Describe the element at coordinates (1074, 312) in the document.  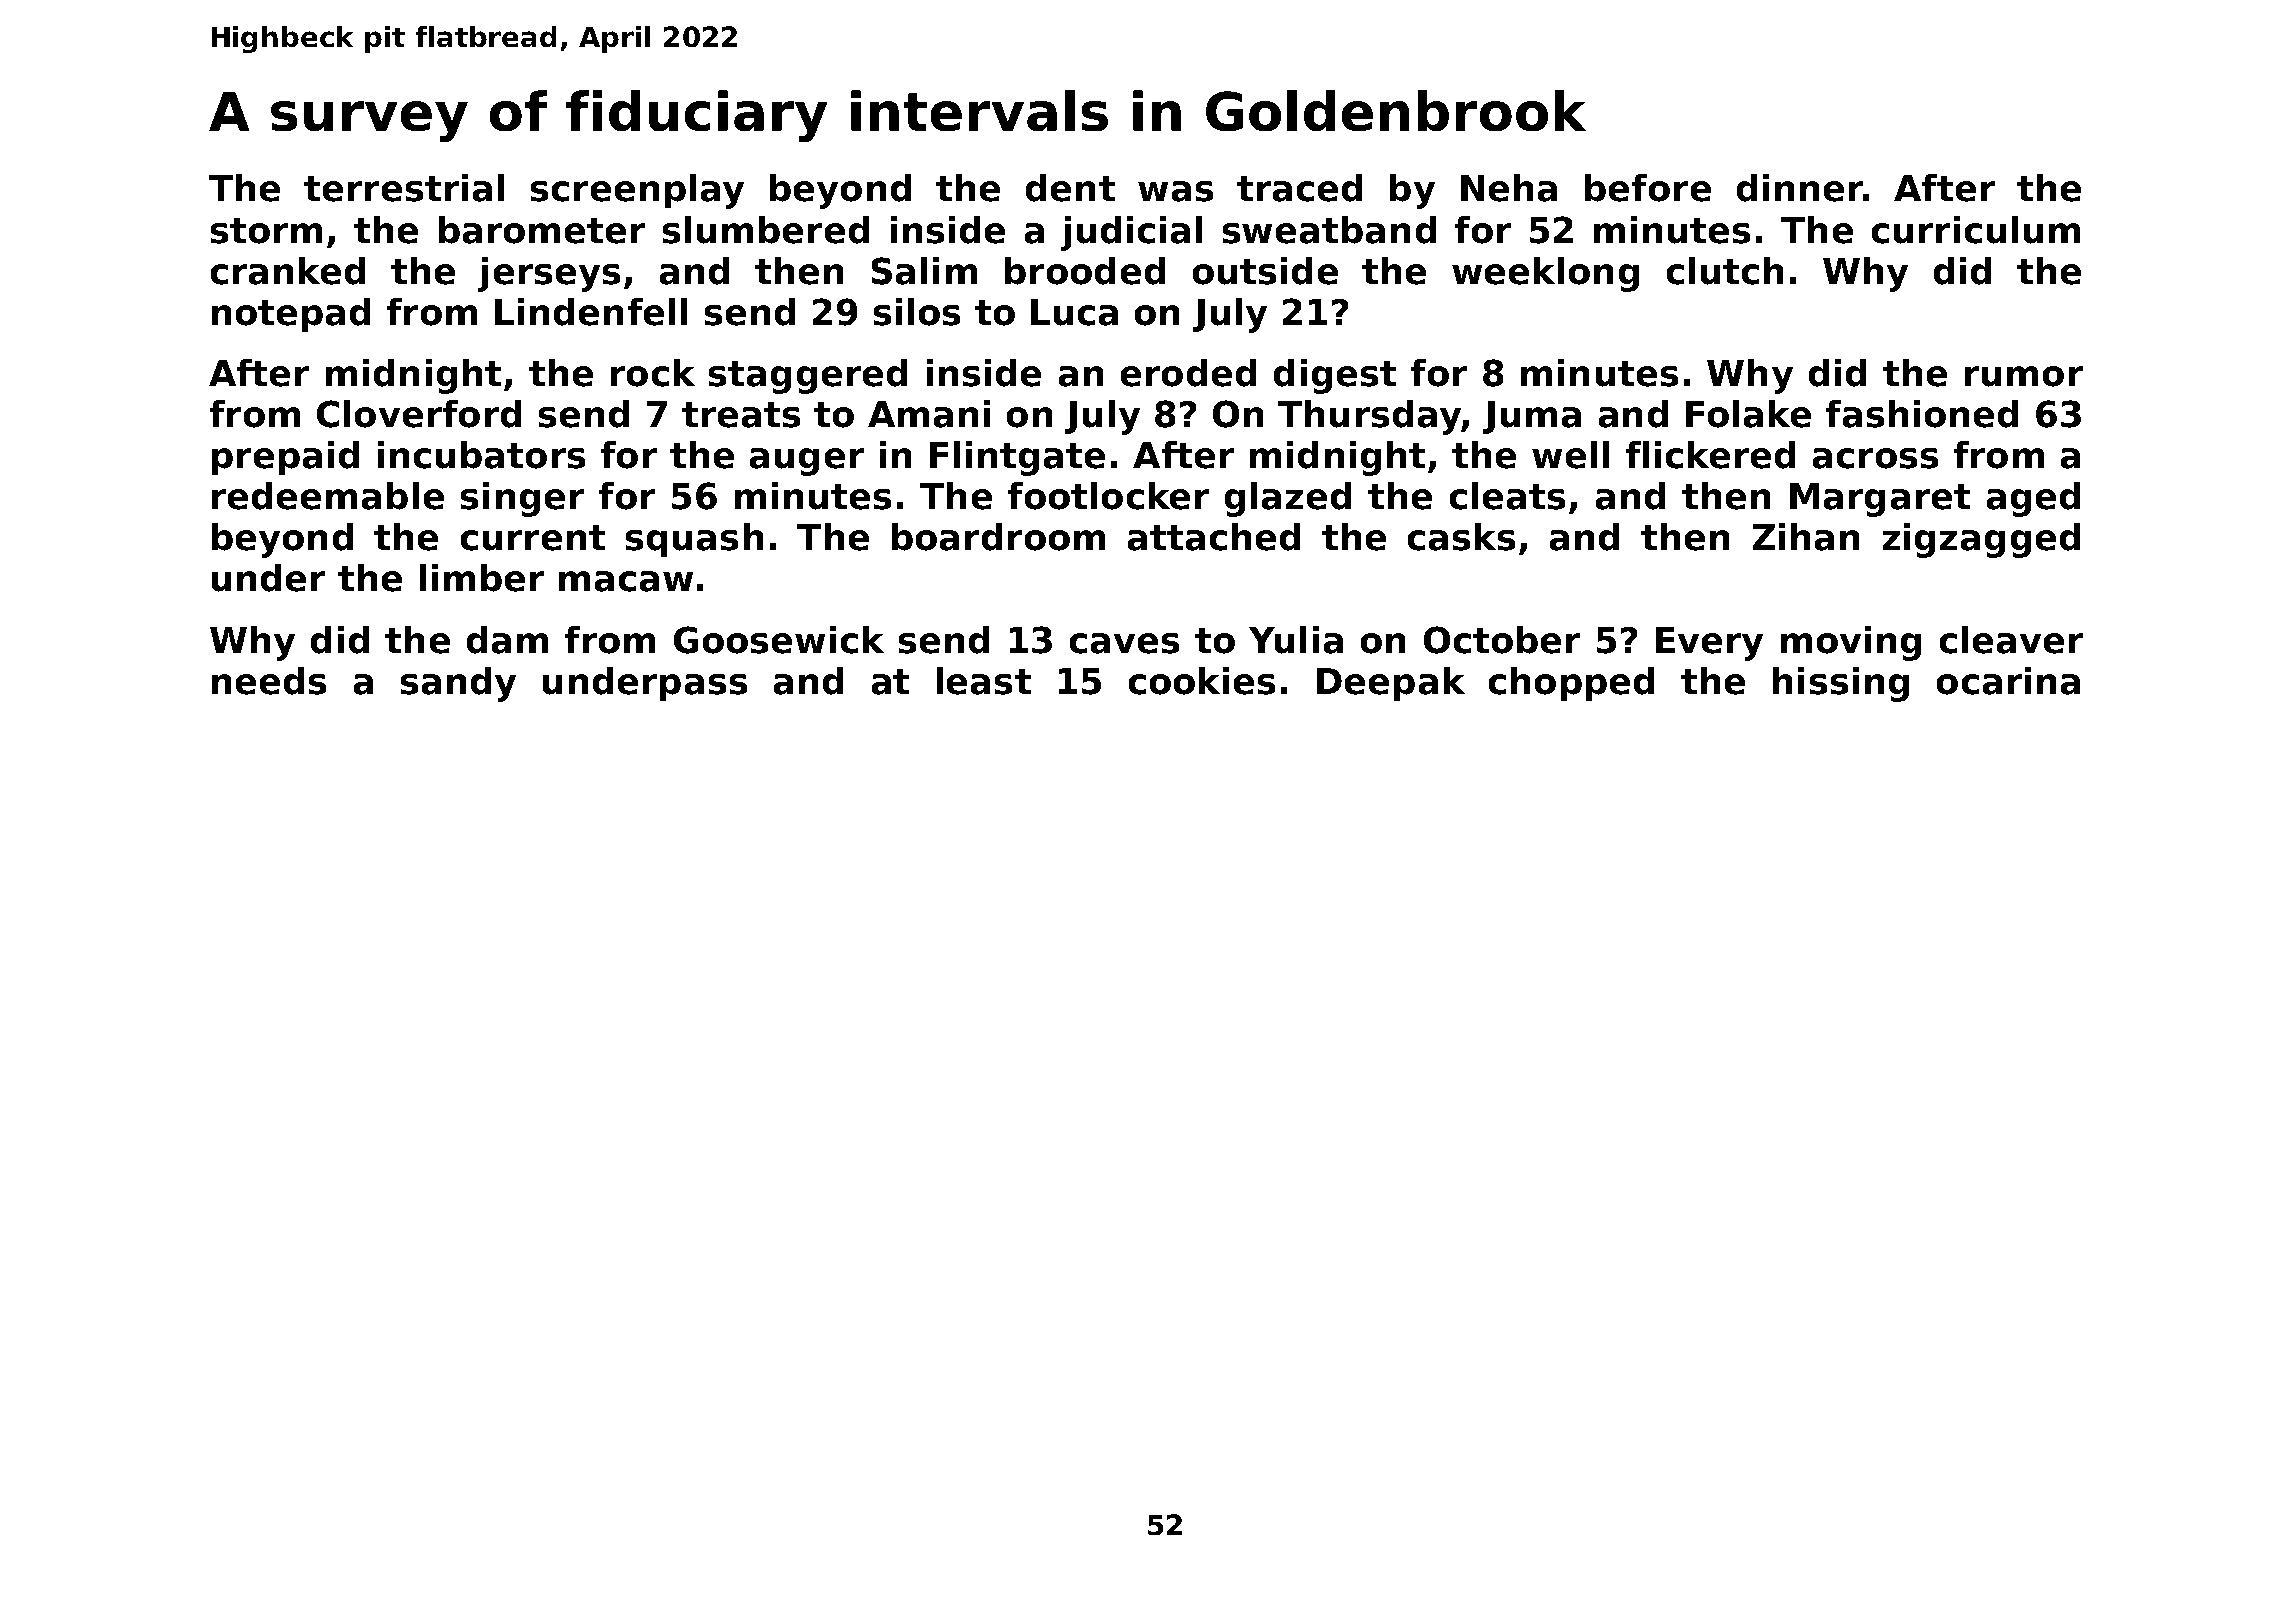
I see `Luca` at that location.
